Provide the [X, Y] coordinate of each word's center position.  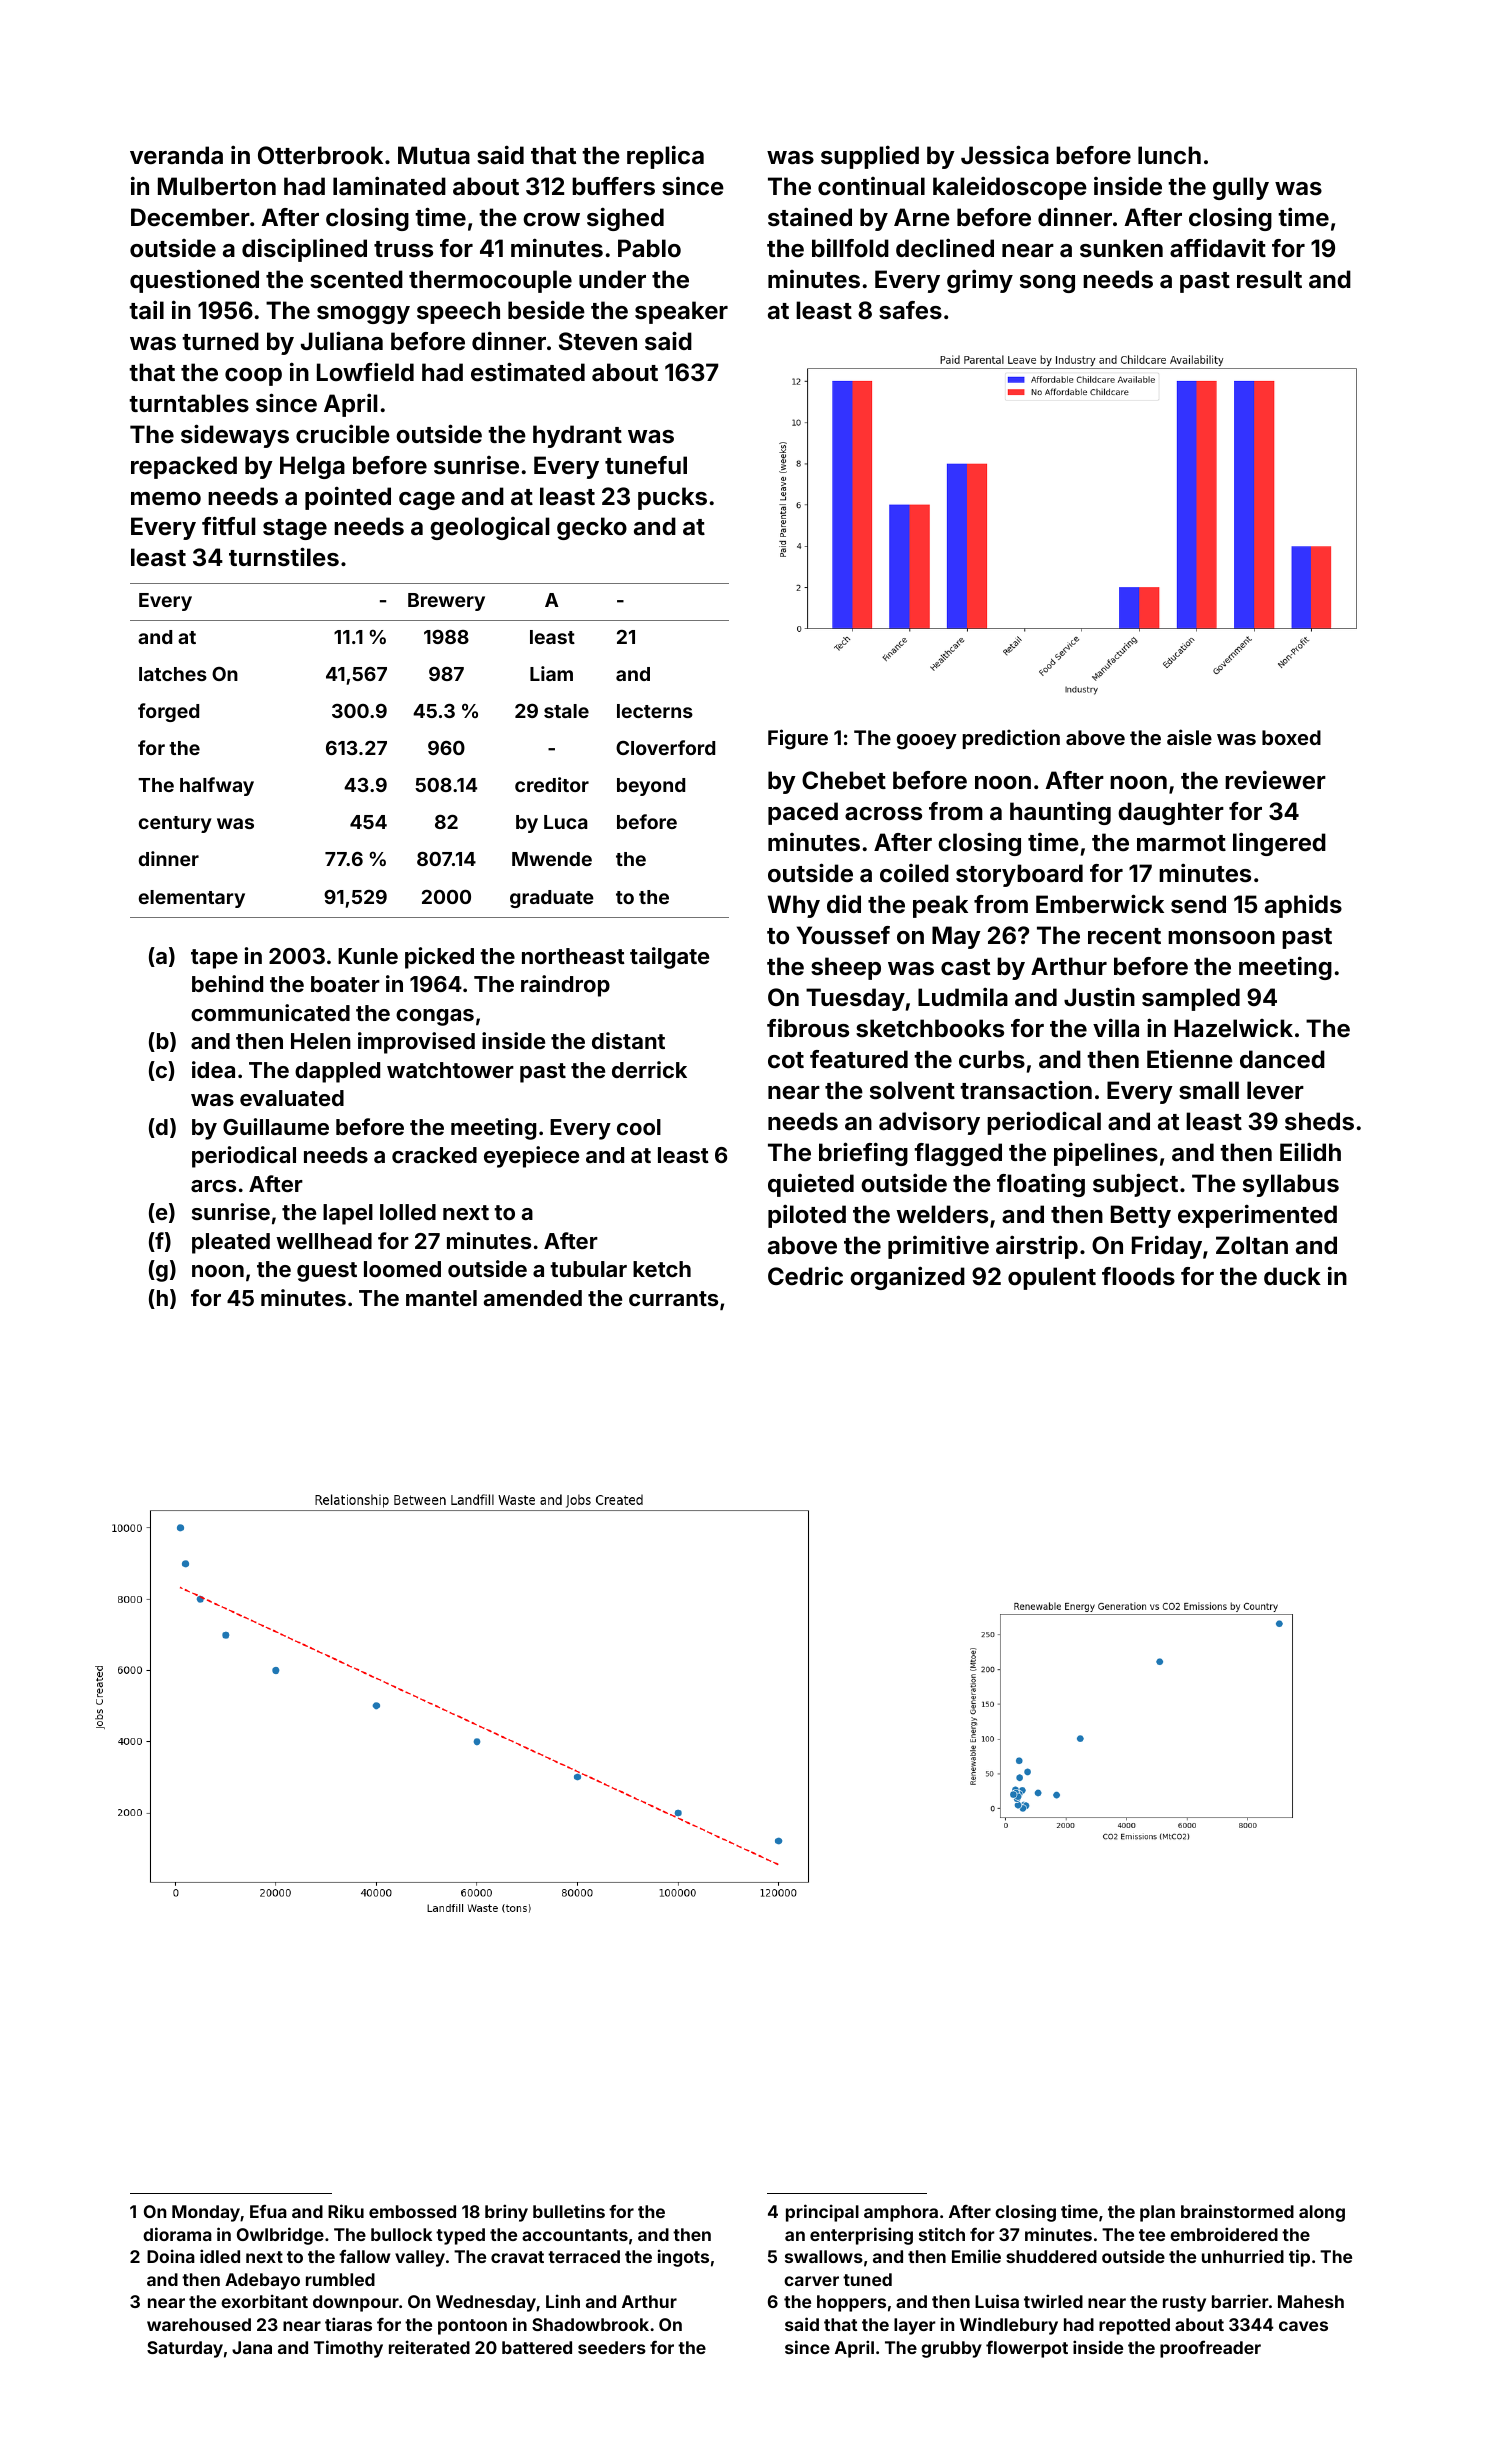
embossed [412, 2211]
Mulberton [217, 186]
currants [673, 1298]
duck [1292, 1276]
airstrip [1037, 1247]
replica [665, 157]
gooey [927, 742]
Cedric [805, 1276]
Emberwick [1100, 904]
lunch [1169, 155]
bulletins [569, 2211]
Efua [268, 2211]
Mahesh [1311, 2301]
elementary [192, 899]
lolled [408, 1212]
